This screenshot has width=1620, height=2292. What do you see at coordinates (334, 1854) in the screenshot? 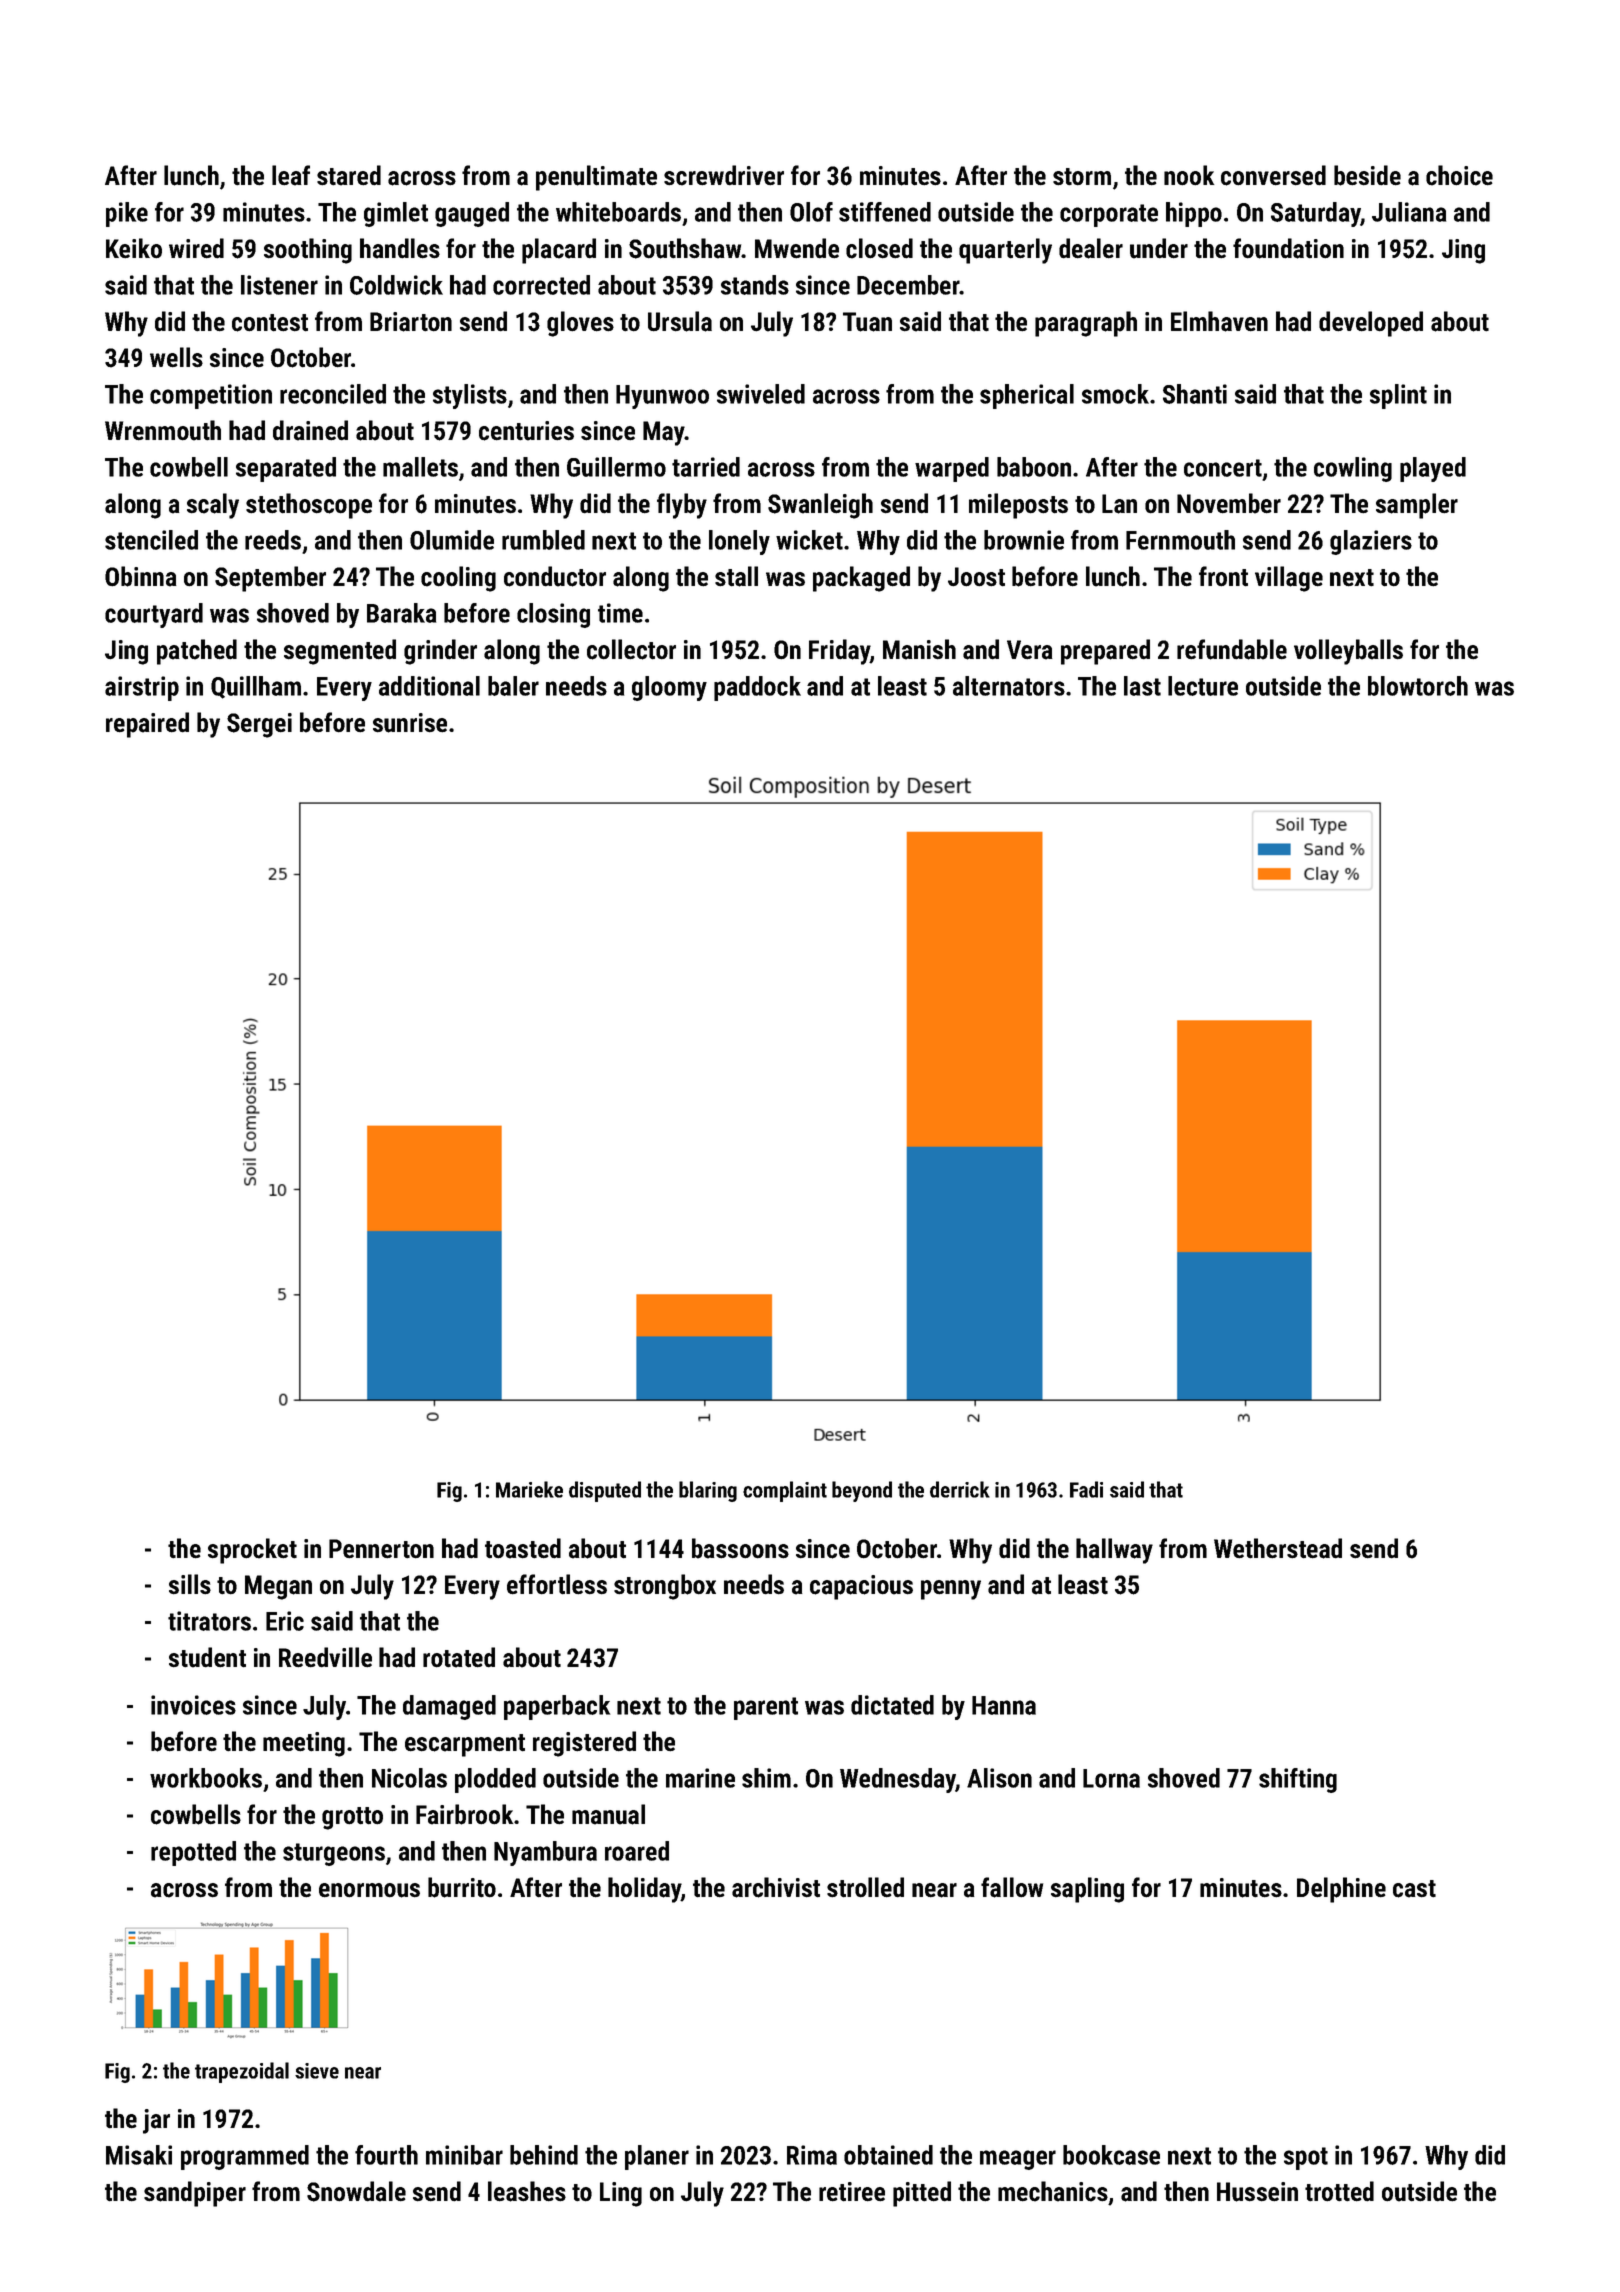
I see `sturgeons` at bounding box center [334, 1854].
